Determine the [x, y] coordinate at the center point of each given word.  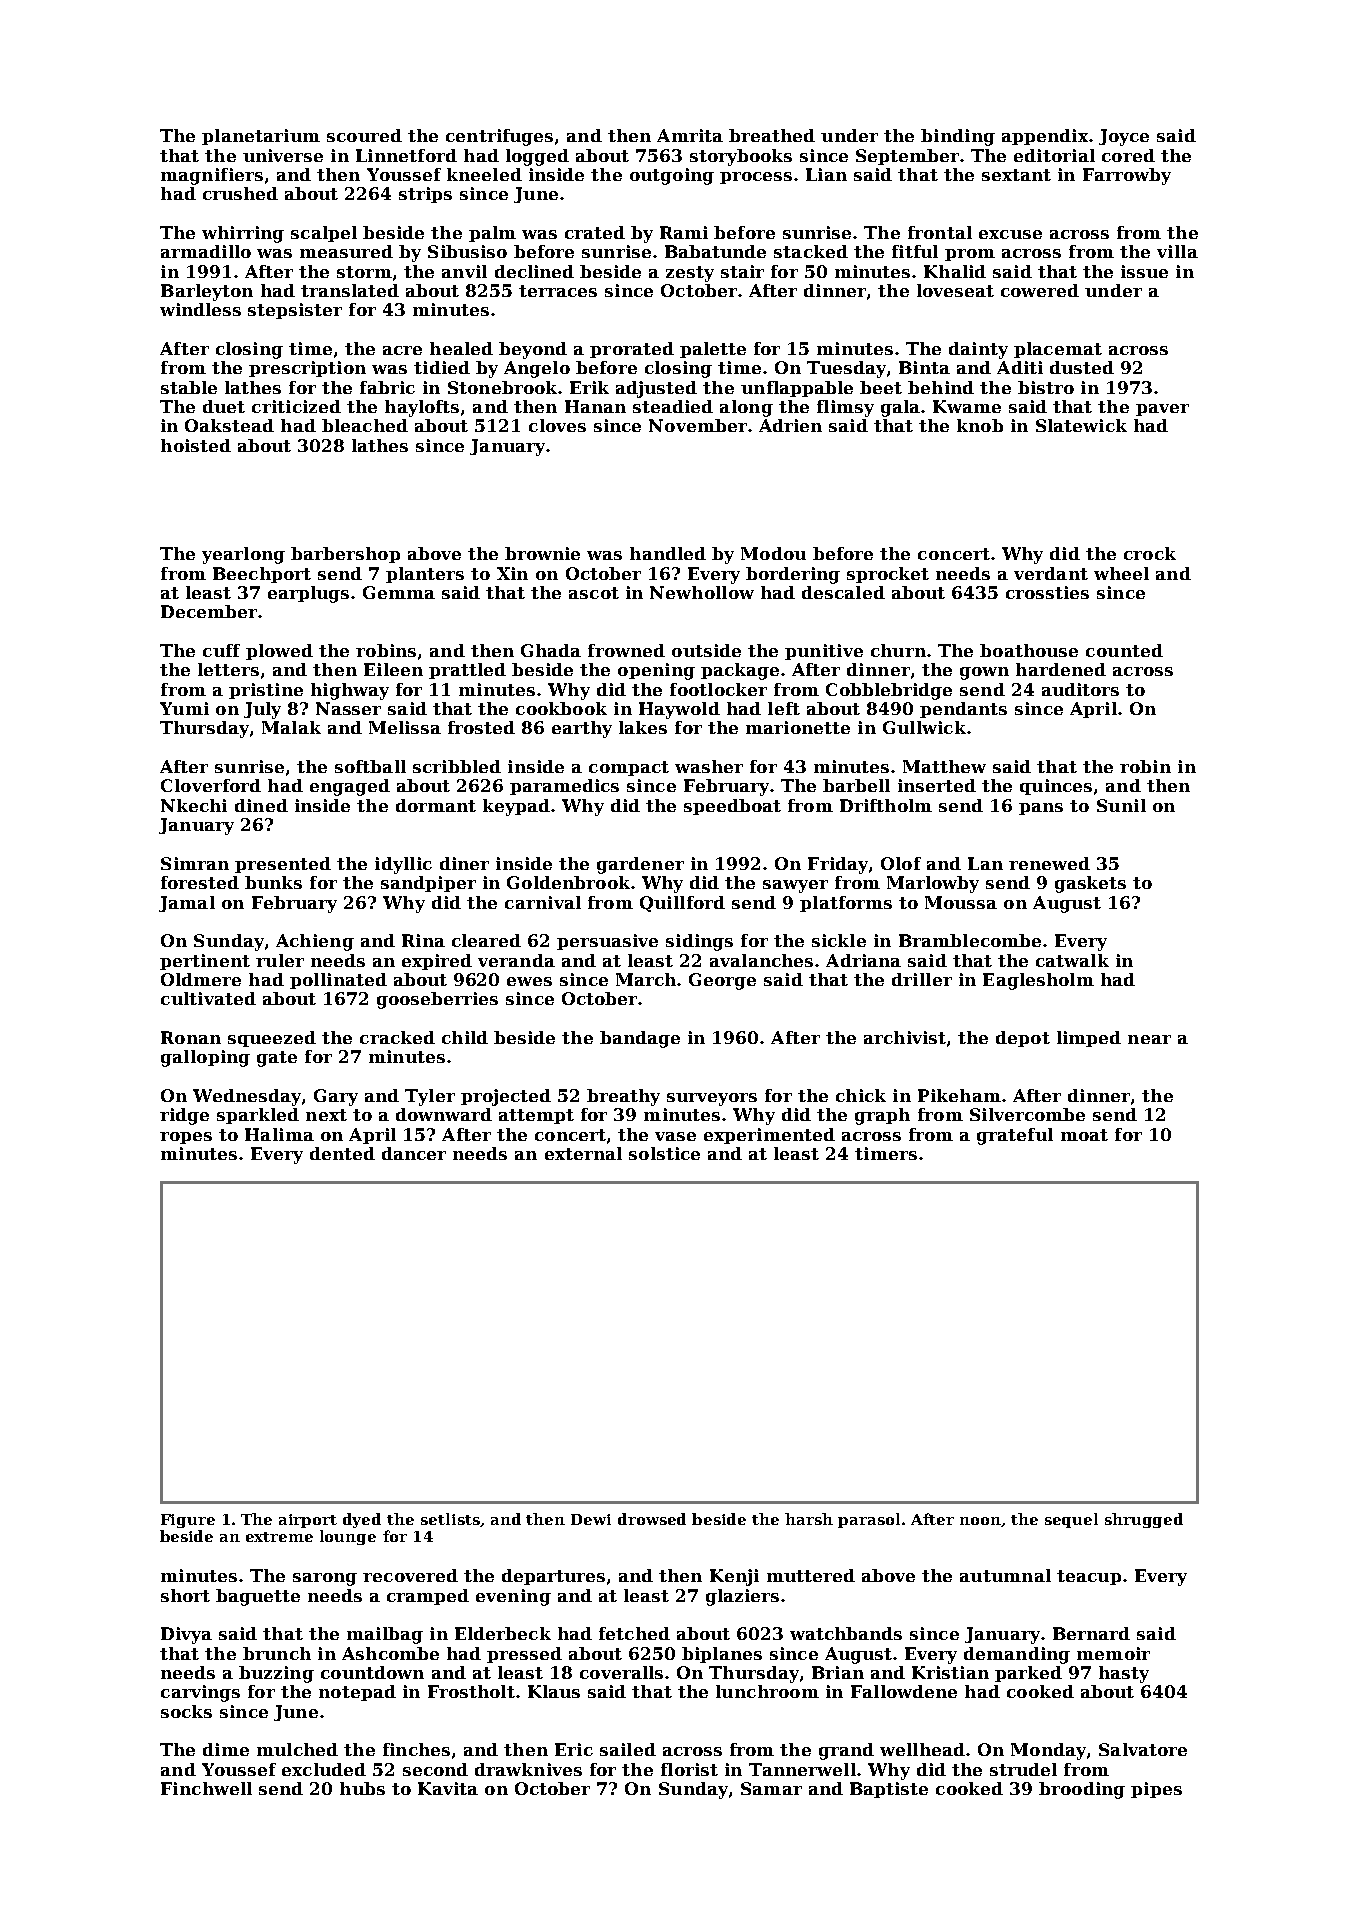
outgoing [672, 176]
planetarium [261, 137]
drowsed [652, 1519]
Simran [195, 863]
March [647, 979]
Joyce [1124, 137]
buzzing [276, 1674]
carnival [543, 902]
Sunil [1121, 805]
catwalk [1072, 960]
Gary [336, 1097]
